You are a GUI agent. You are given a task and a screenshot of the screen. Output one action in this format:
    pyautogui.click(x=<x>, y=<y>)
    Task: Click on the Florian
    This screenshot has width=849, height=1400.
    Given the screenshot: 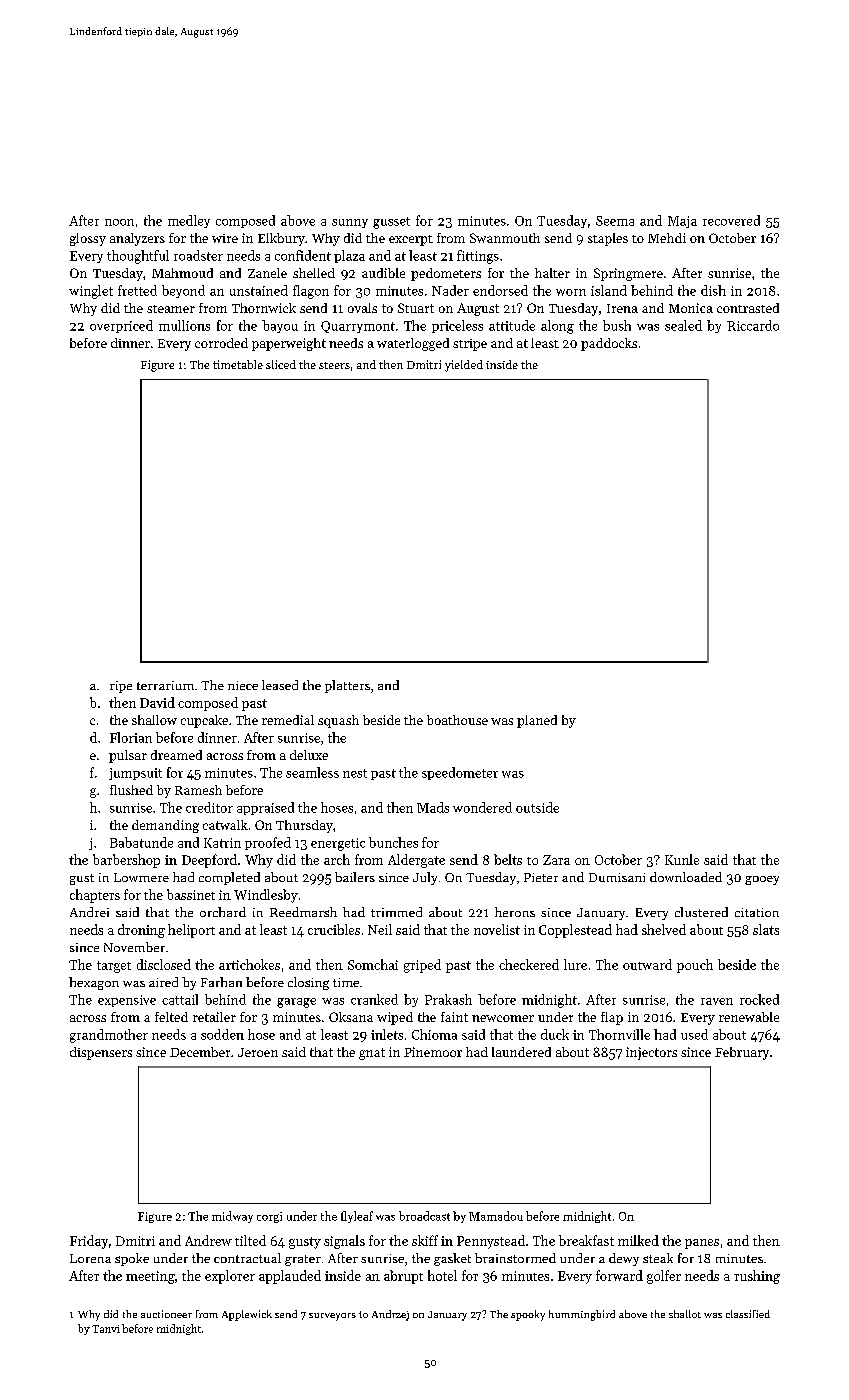 What is the action you would take?
    pyautogui.click(x=131, y=737)
